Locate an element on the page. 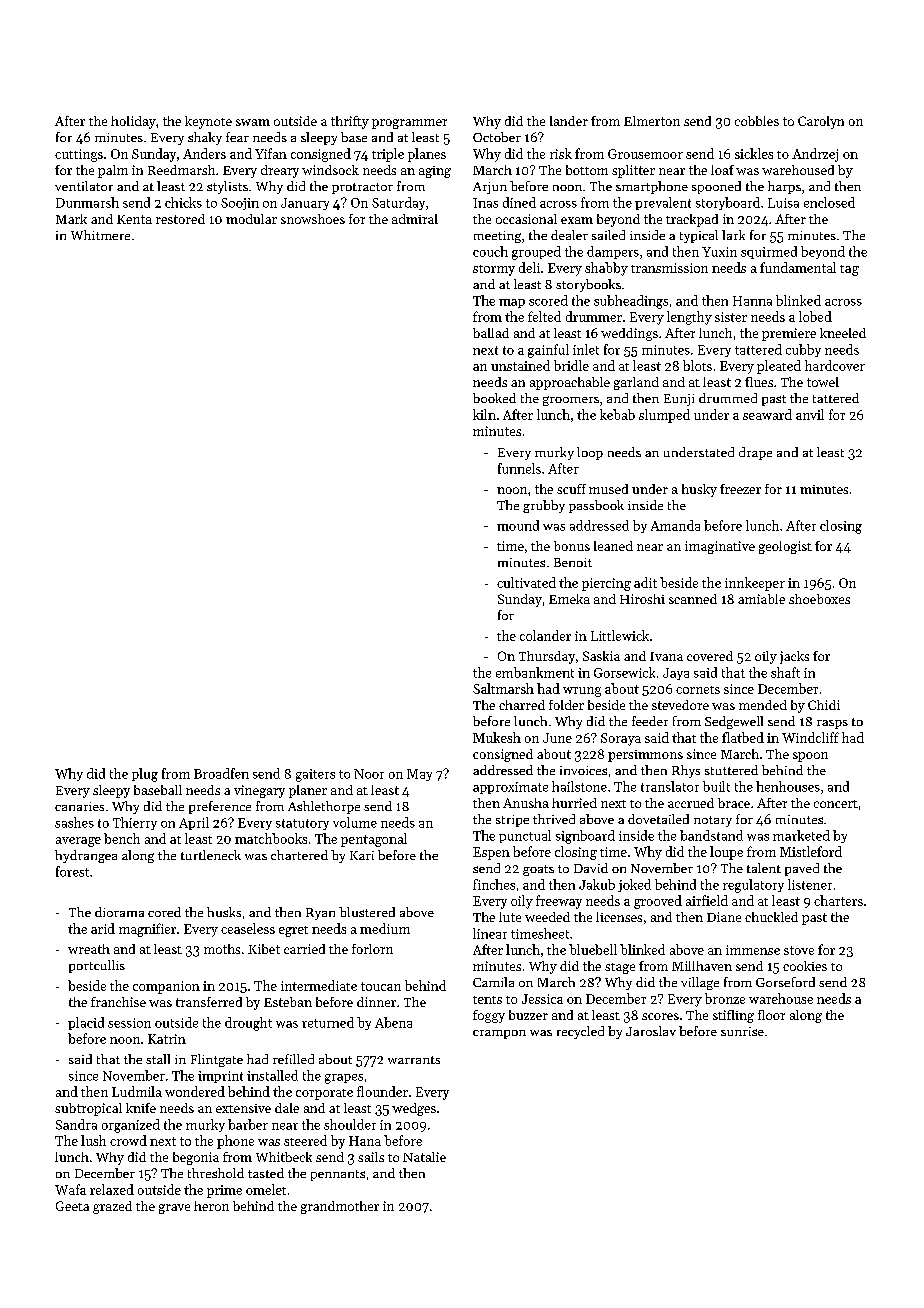  grave is located at coordinates (174, 1209).
